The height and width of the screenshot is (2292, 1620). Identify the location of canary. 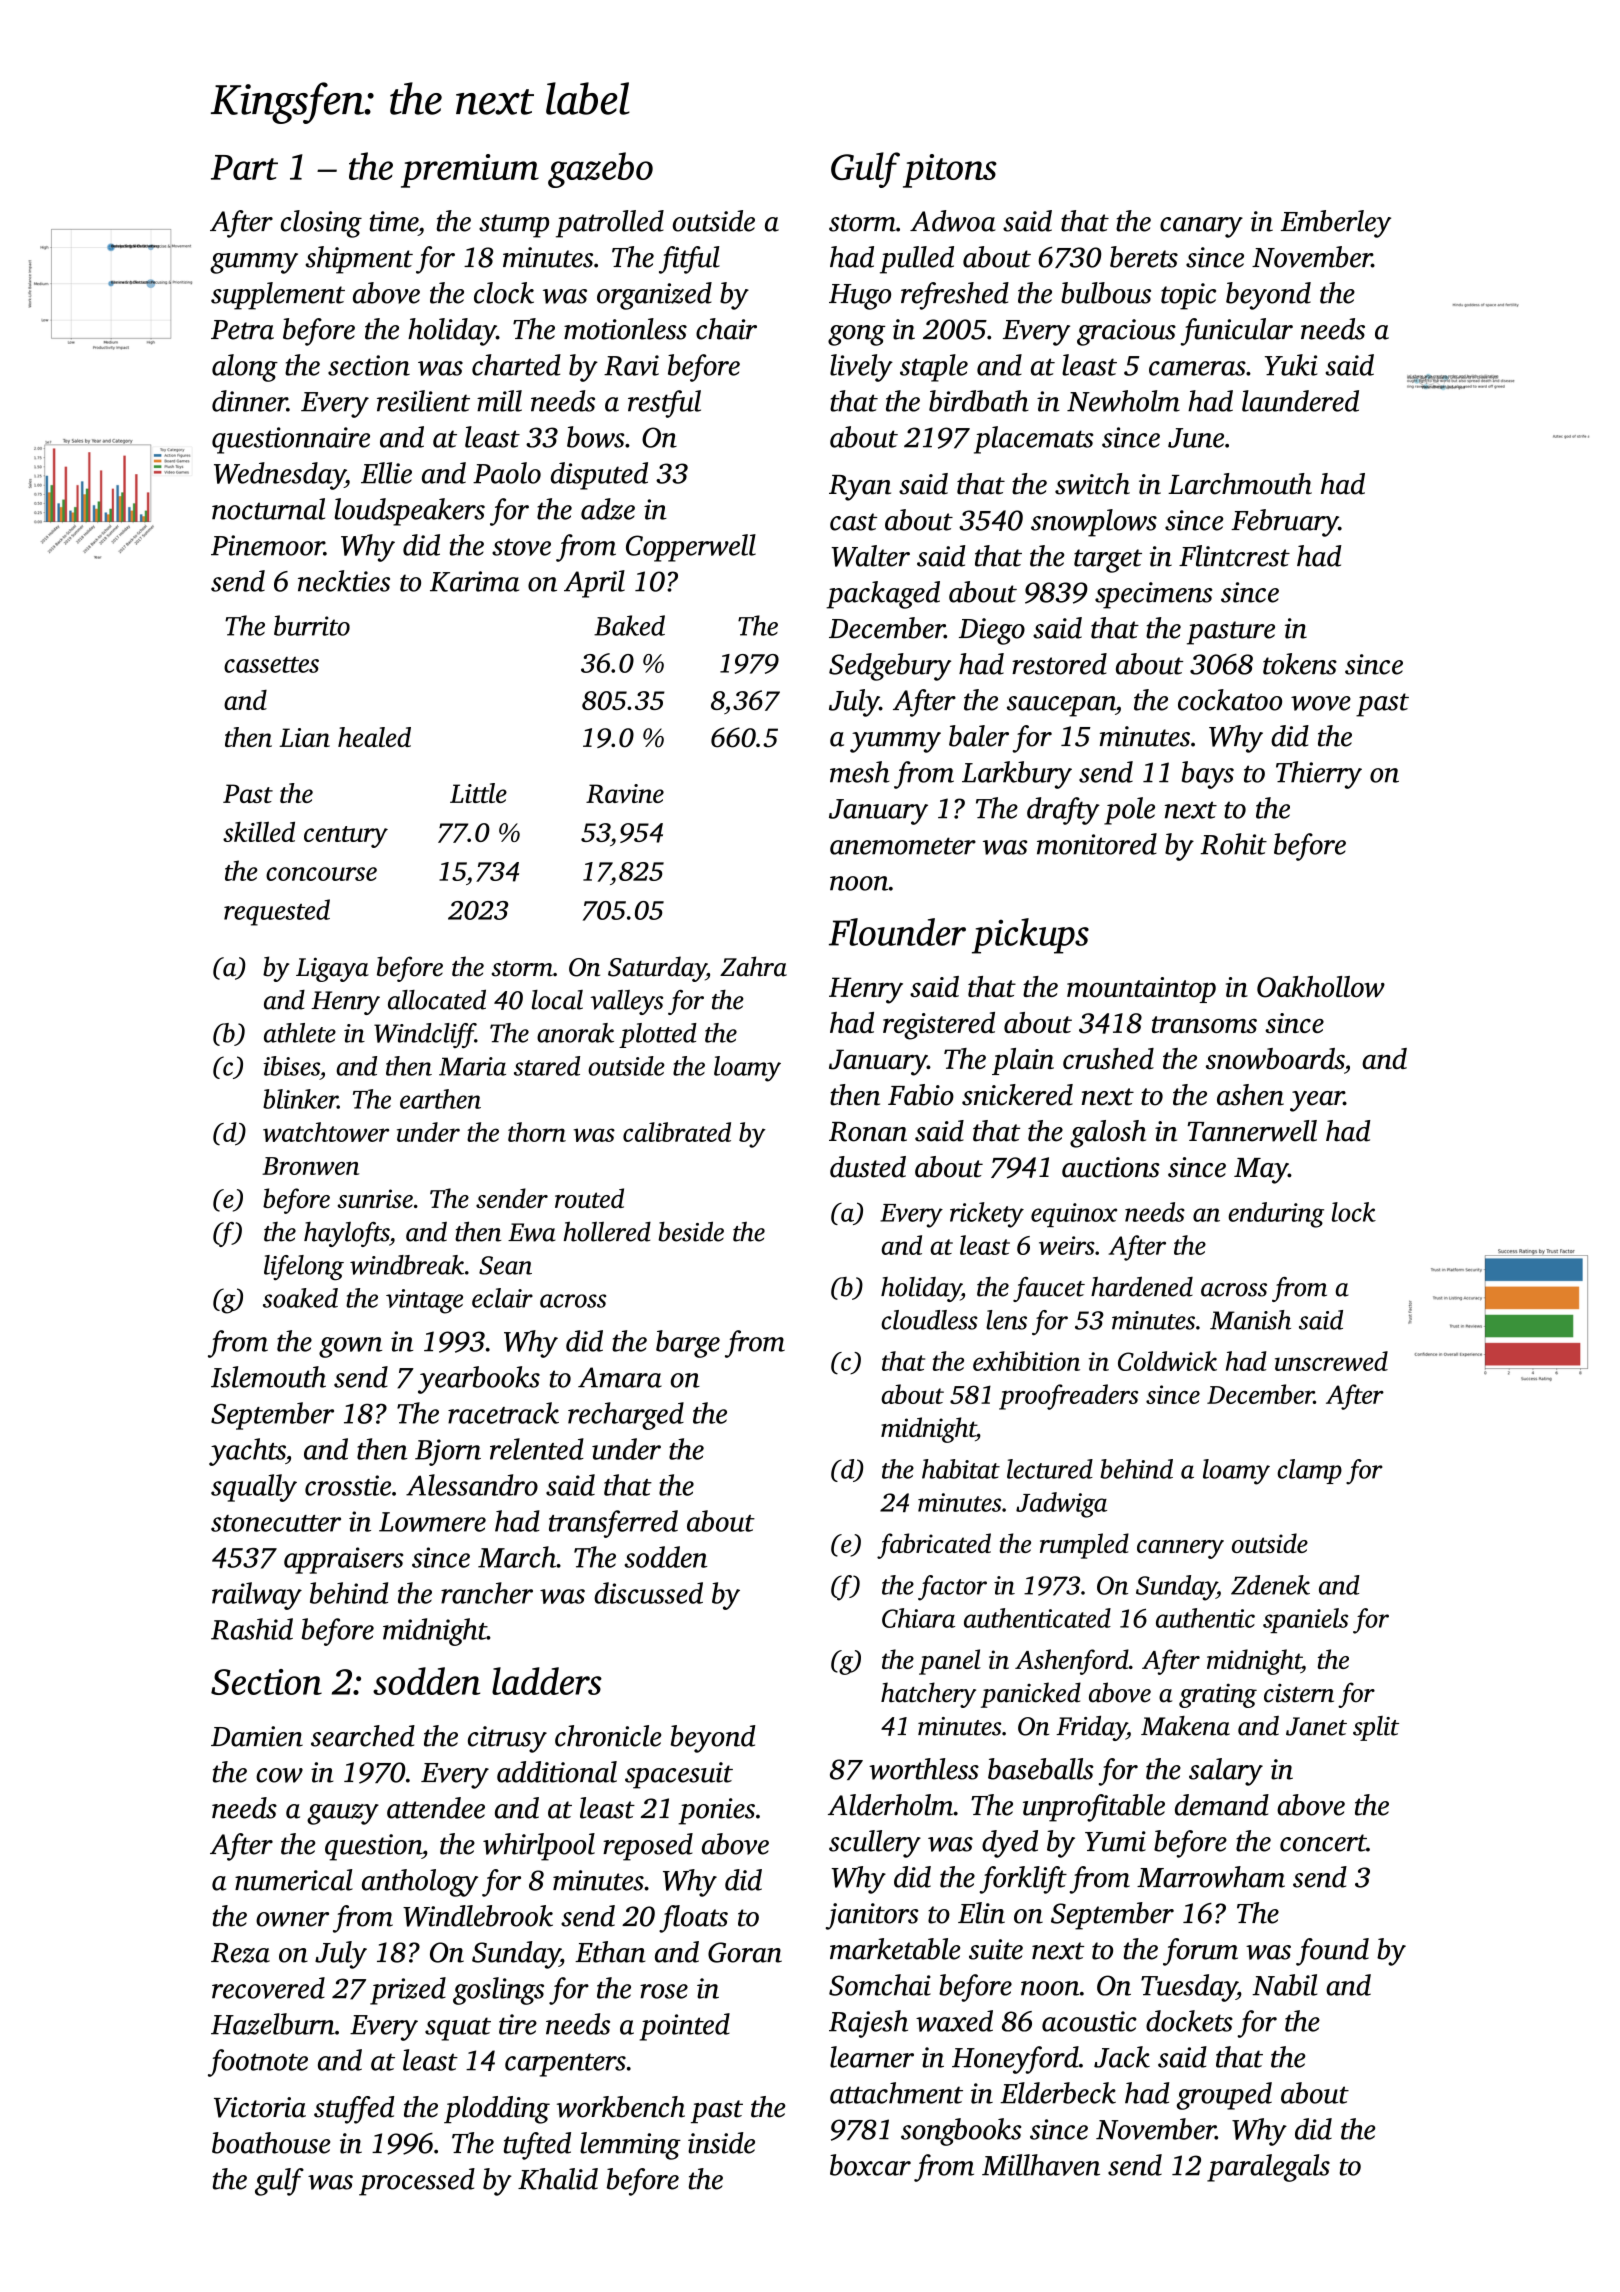
(1201, 227).
